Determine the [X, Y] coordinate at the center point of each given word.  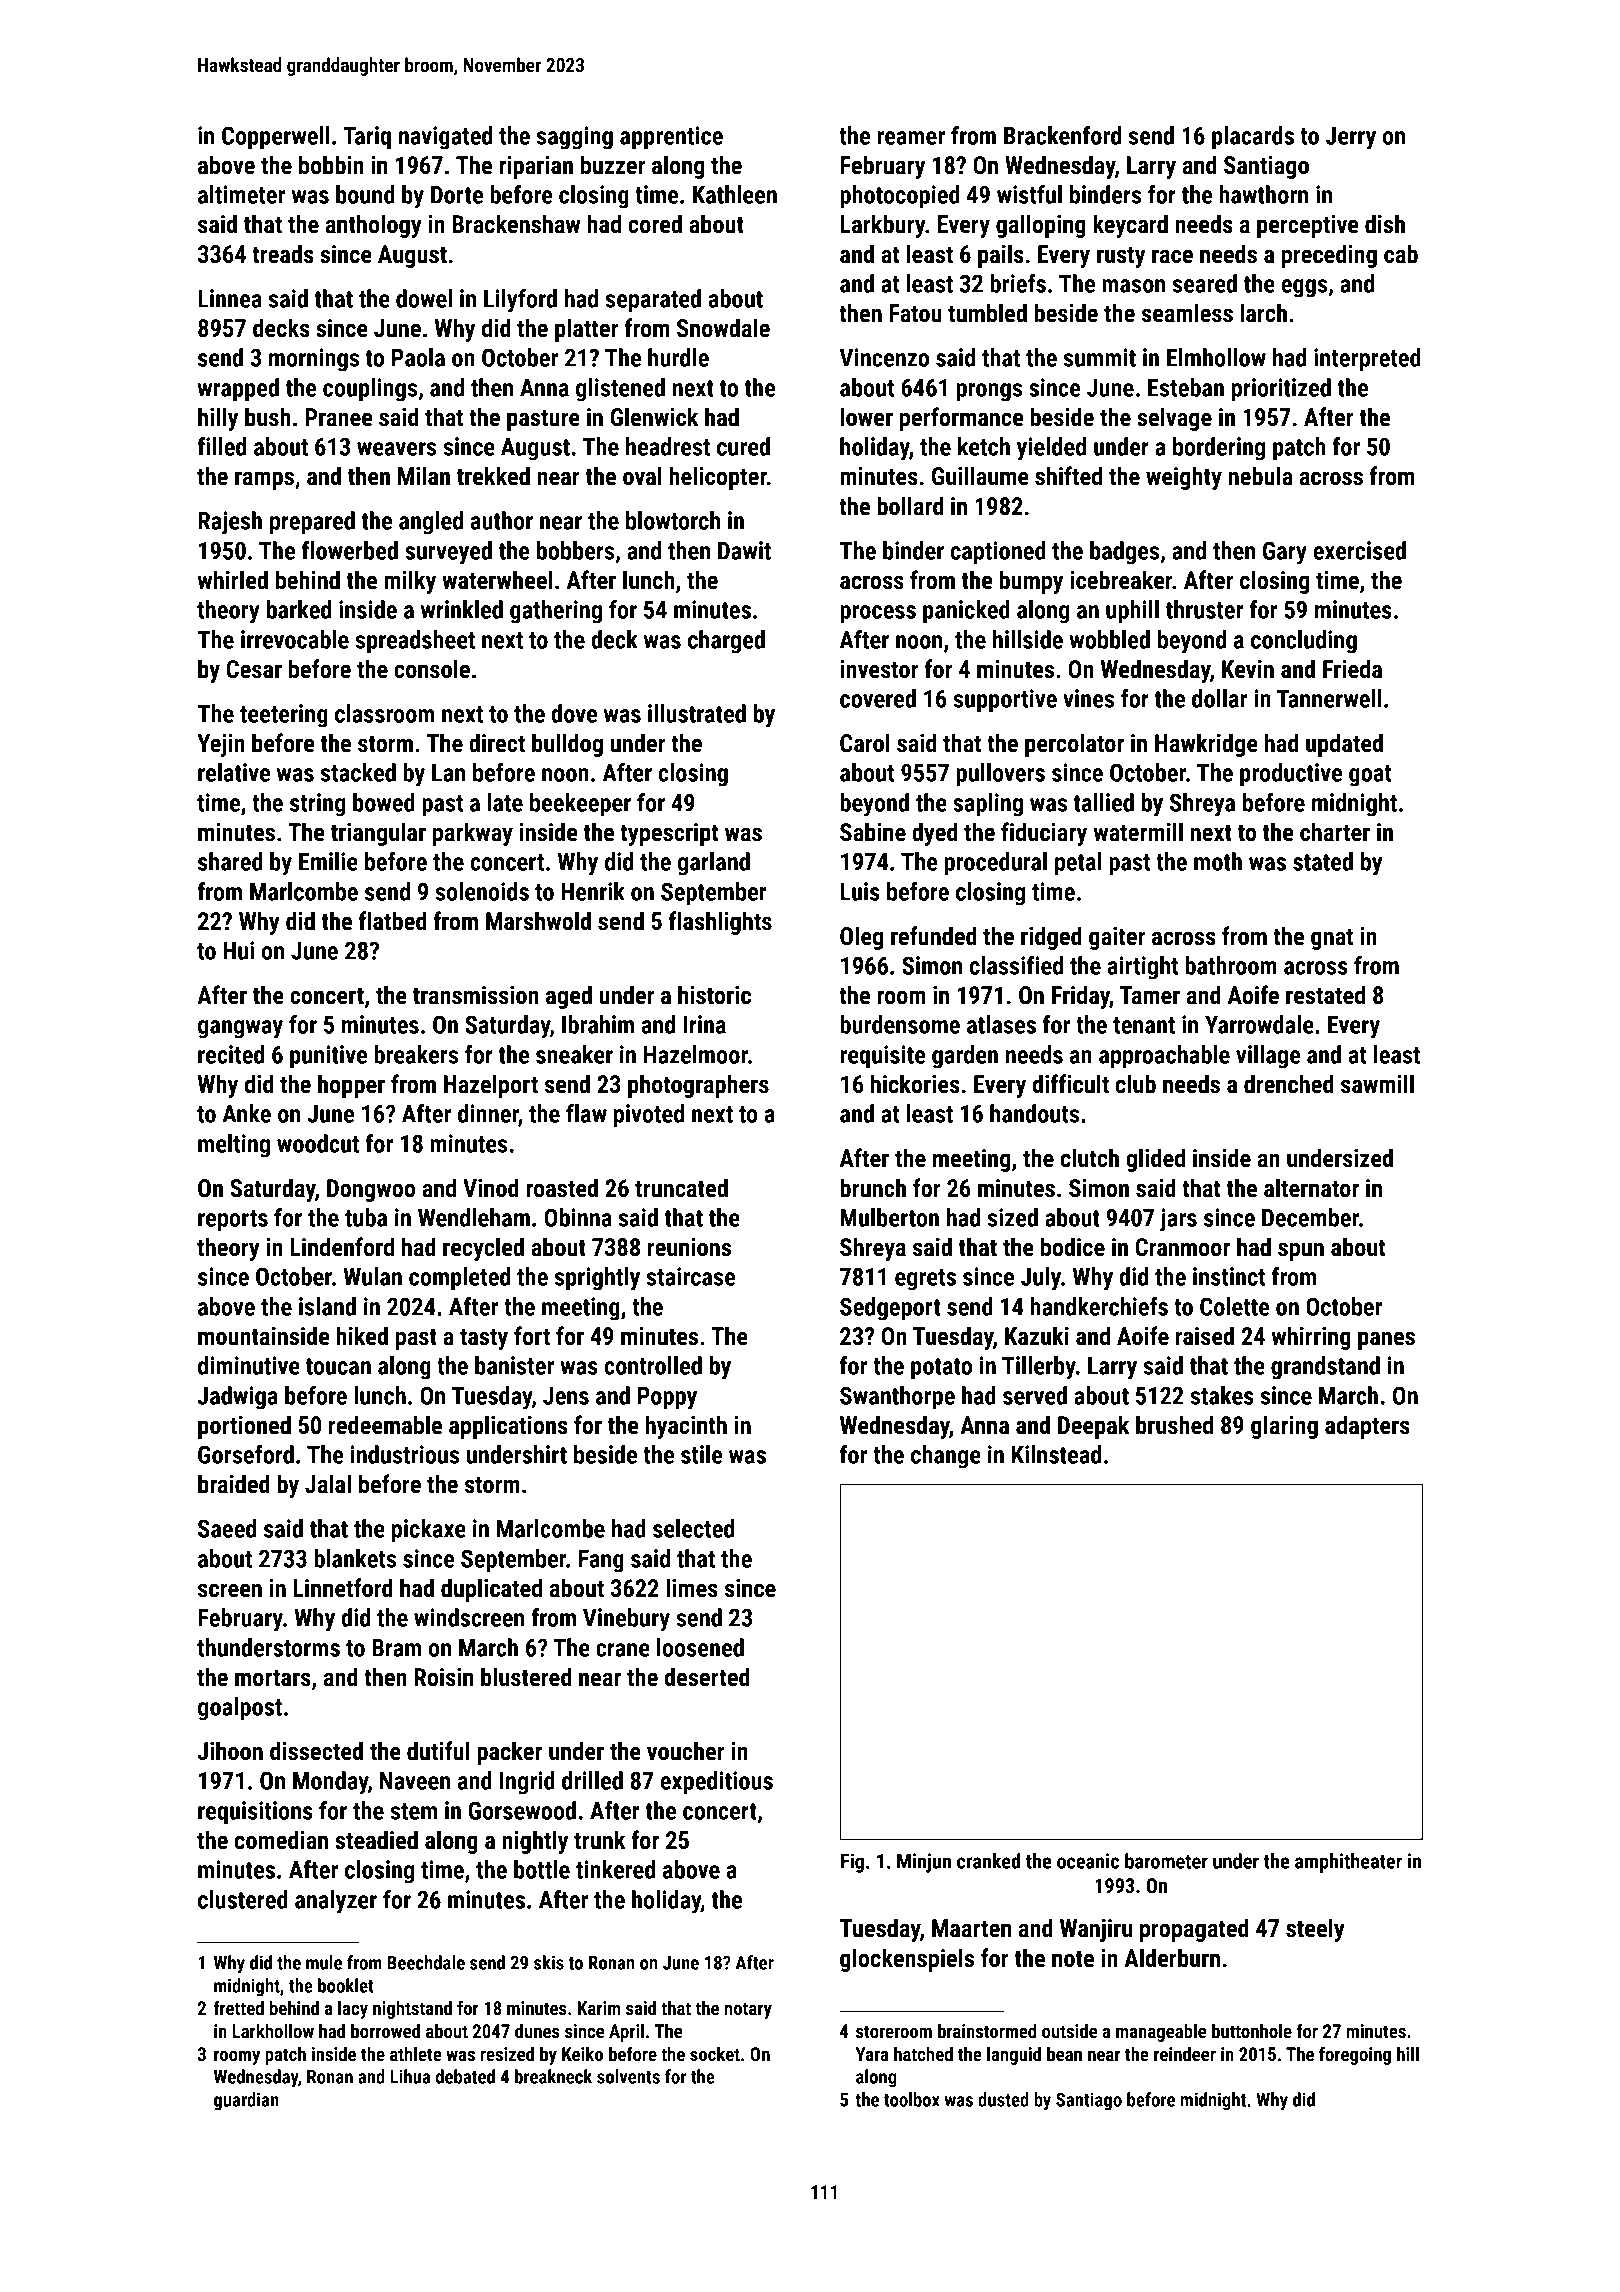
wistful [1029, 194]
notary [748, 2010]
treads [282, 254]
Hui [238, 950]
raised [1205, 1336]
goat [1370, 776]
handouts [1034, 1113]
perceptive [1307, 226]
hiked [362, 1336]
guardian [246, 2101]
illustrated [697, 713]
